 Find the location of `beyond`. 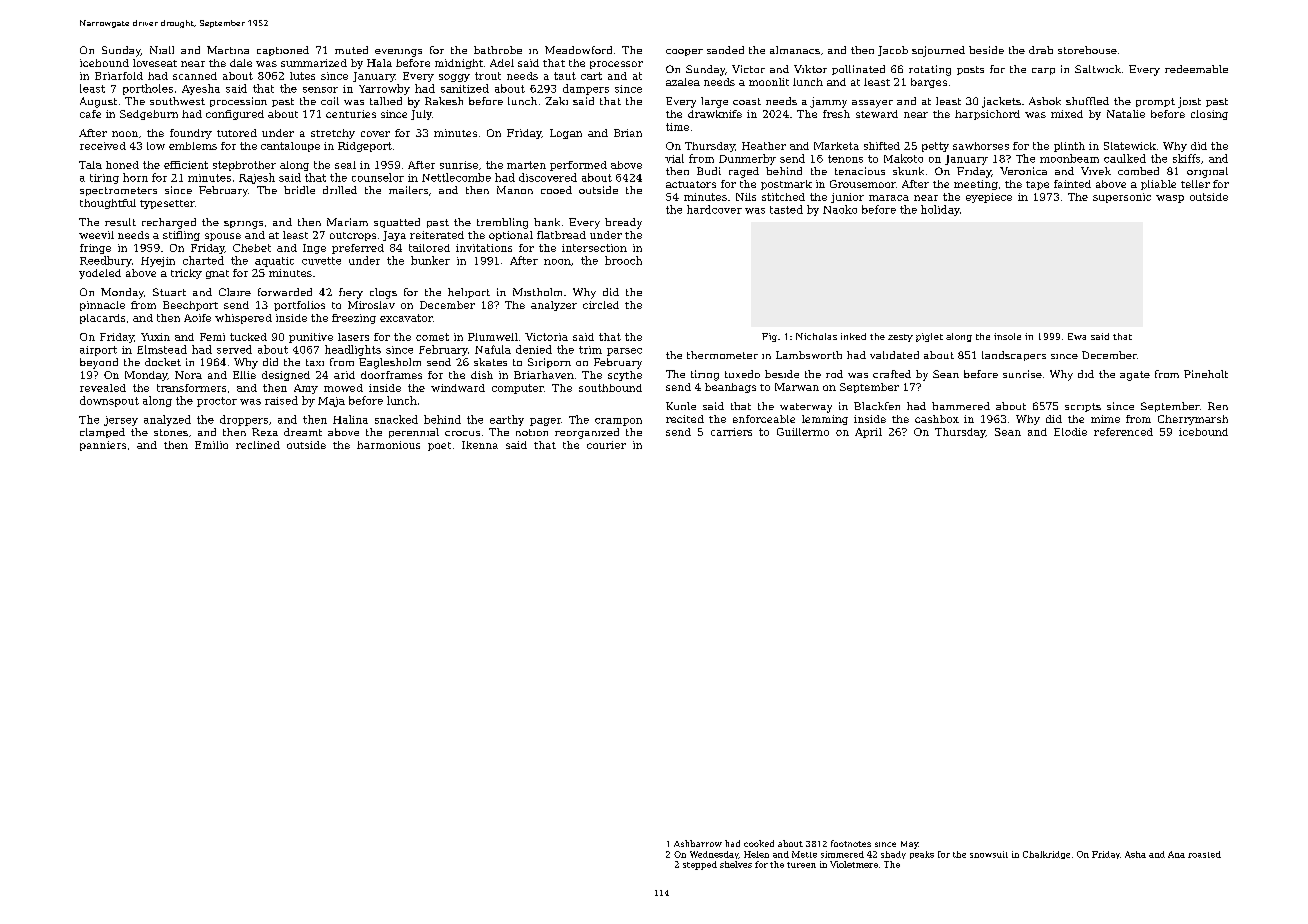

beyond is located at coordinates (99, 363).
